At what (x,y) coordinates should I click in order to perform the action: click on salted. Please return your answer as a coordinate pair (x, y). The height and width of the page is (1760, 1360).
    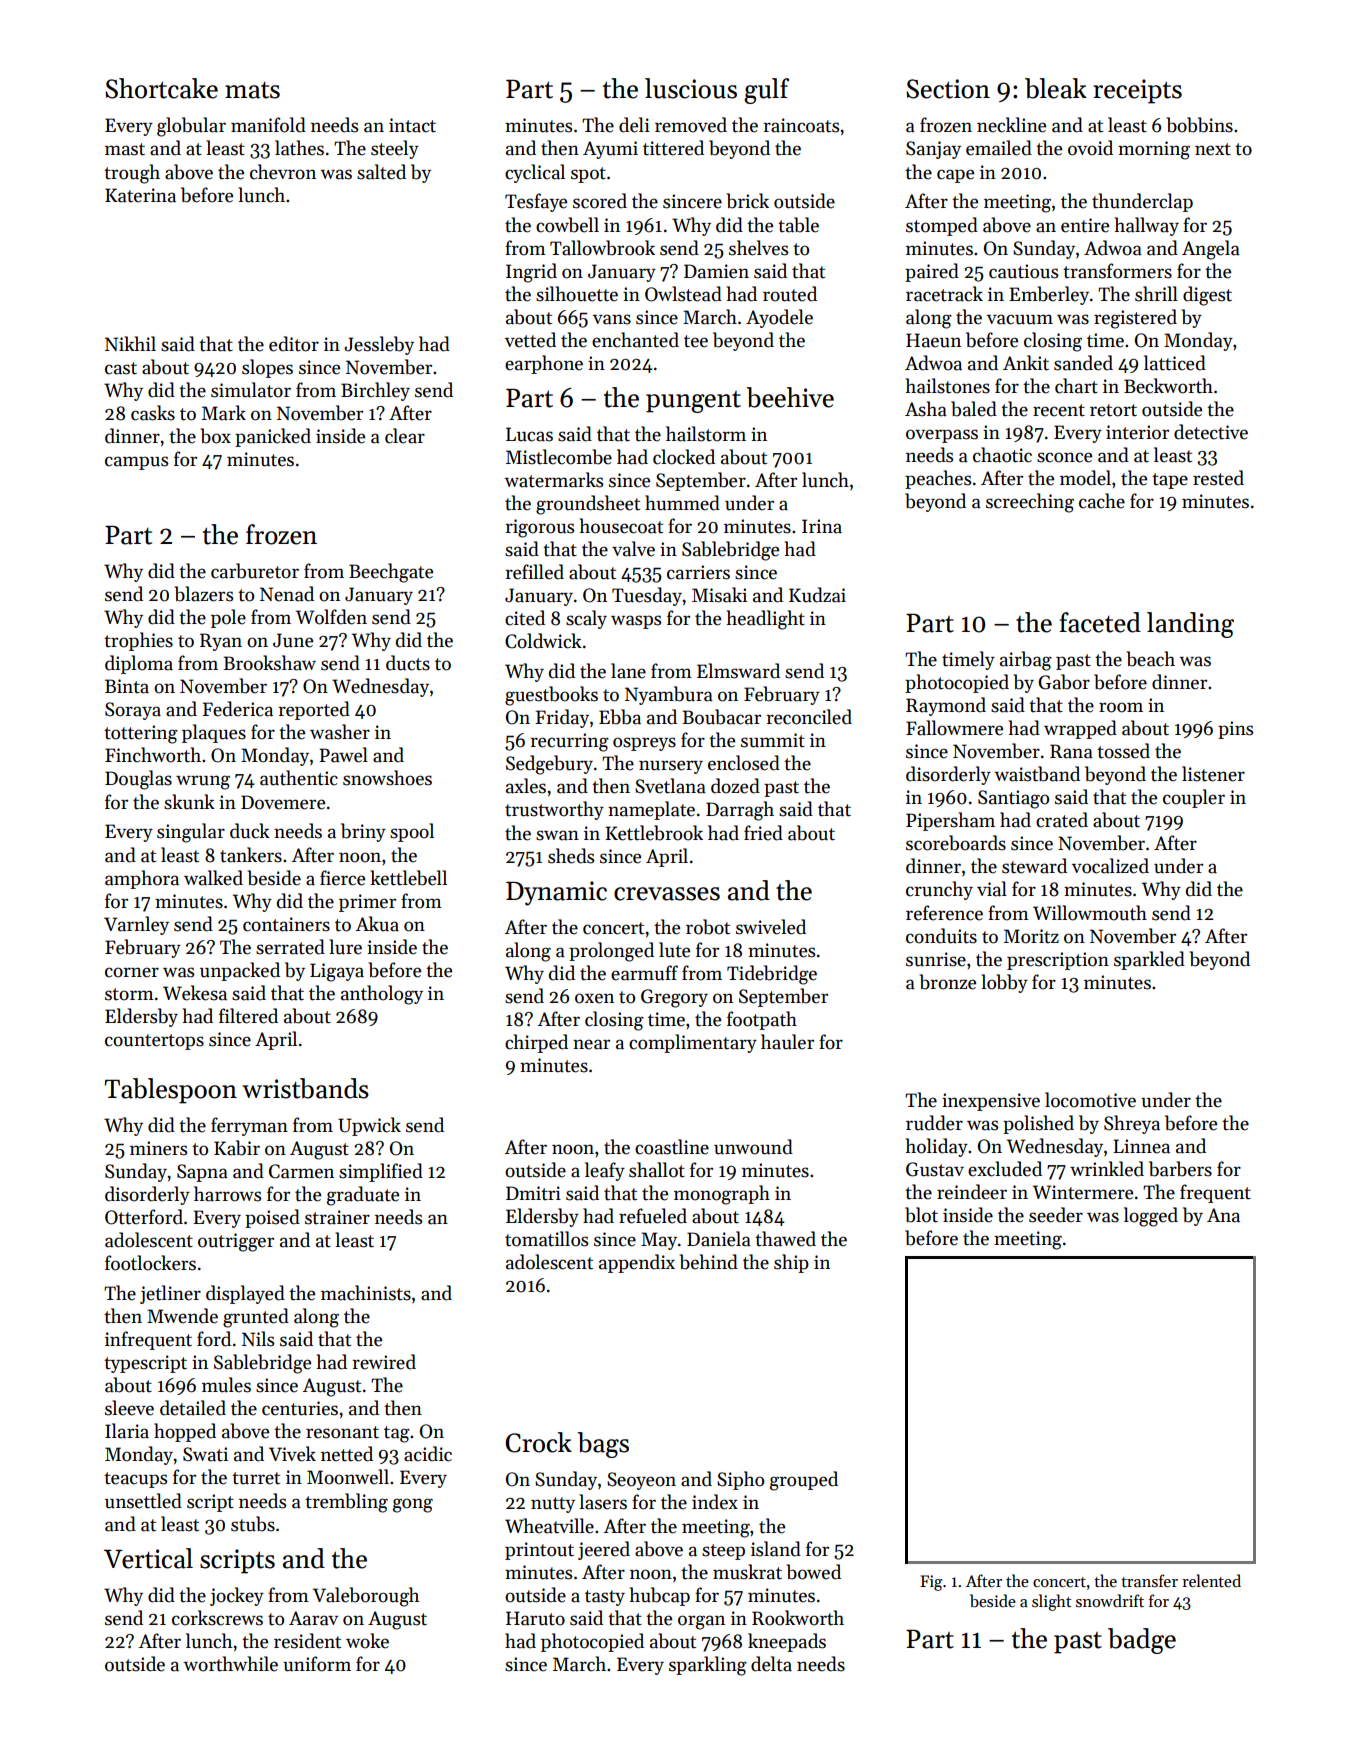
    Looking at the image, I should click on (381, 172).
